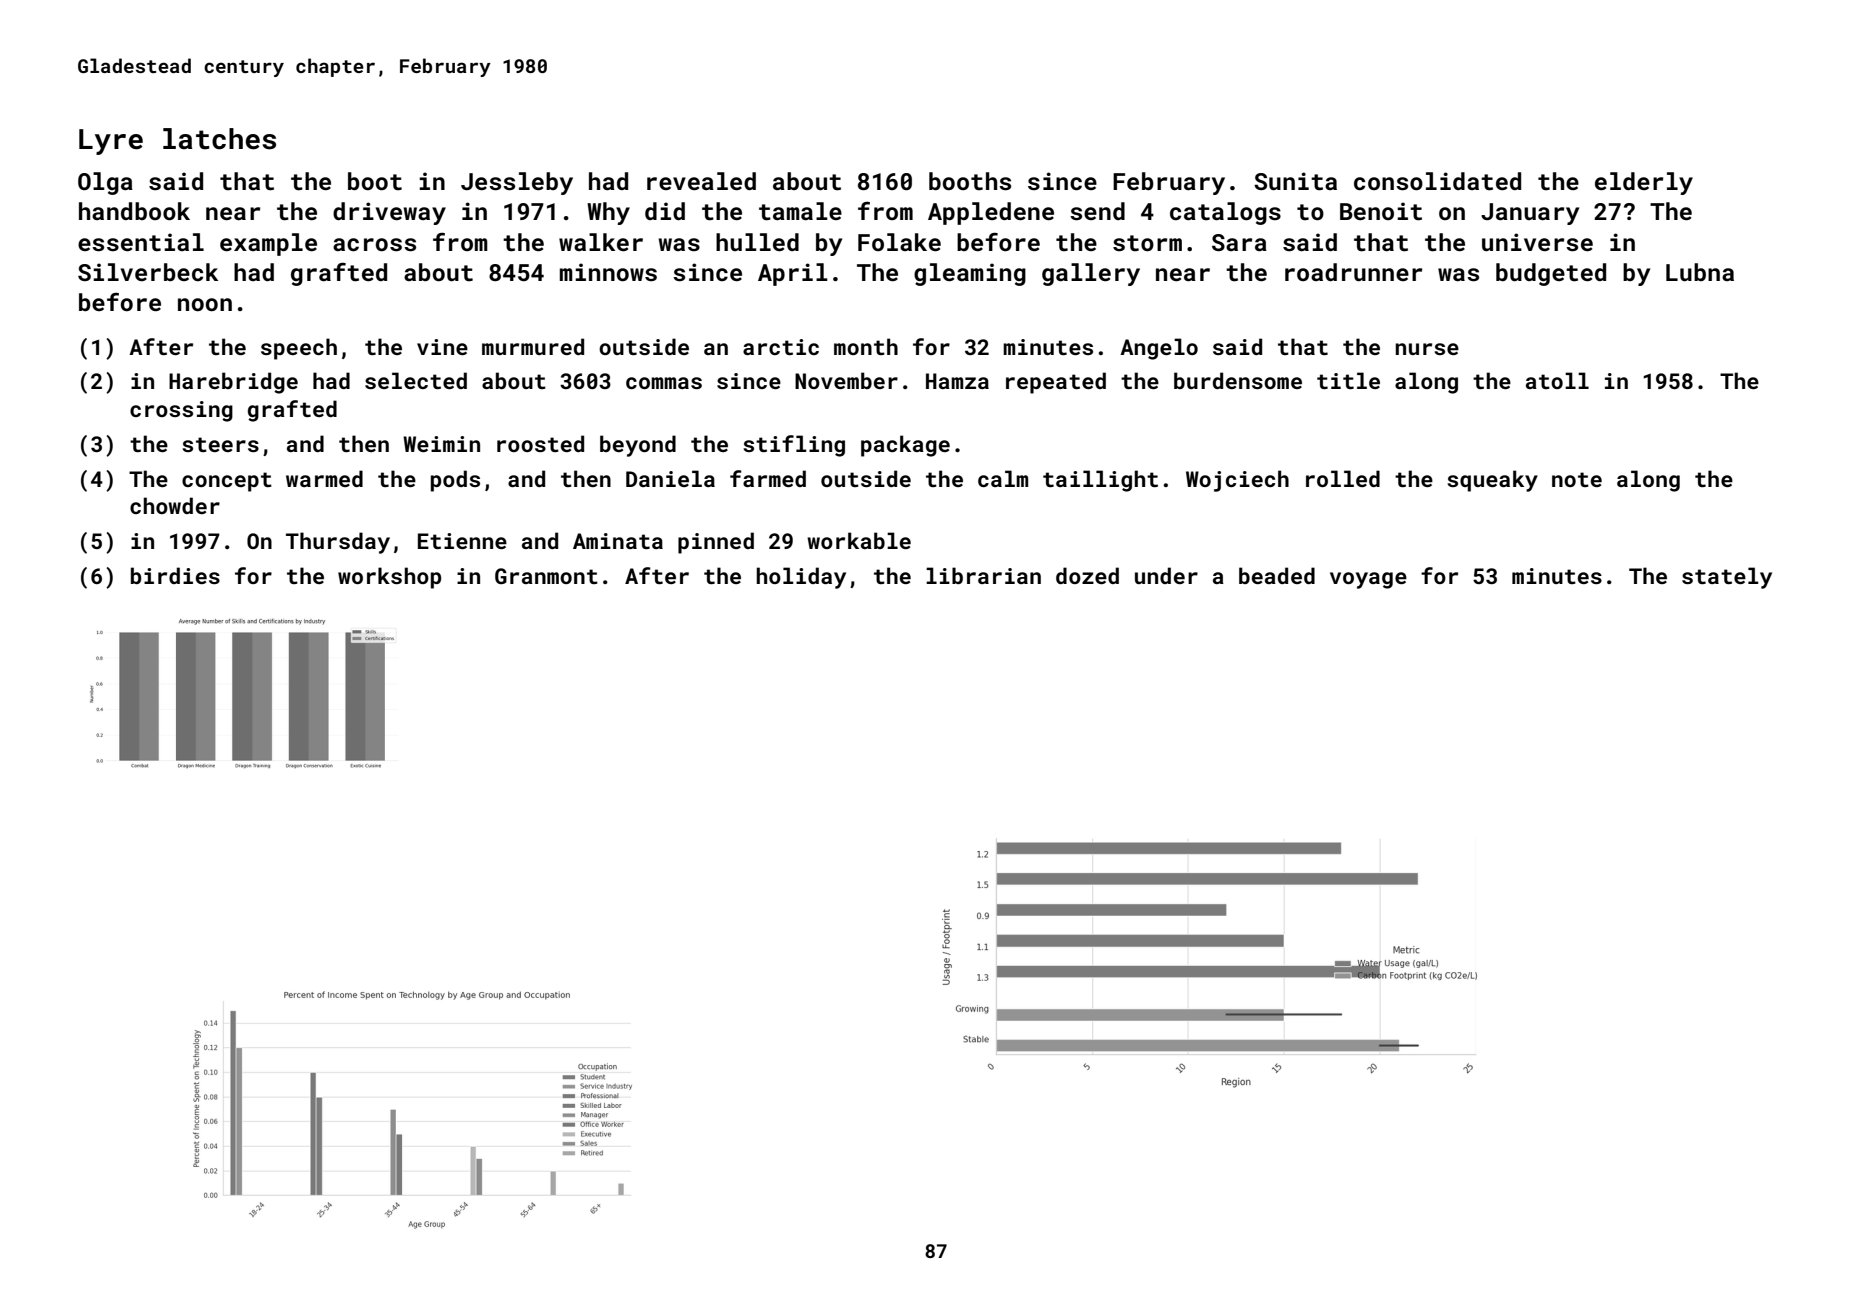 This screenshot has height=1308, width=1850. What do you see at coordinates (517, 183) in the screenshot?
I see `Jessleby` at bounding box center [517, 183].
